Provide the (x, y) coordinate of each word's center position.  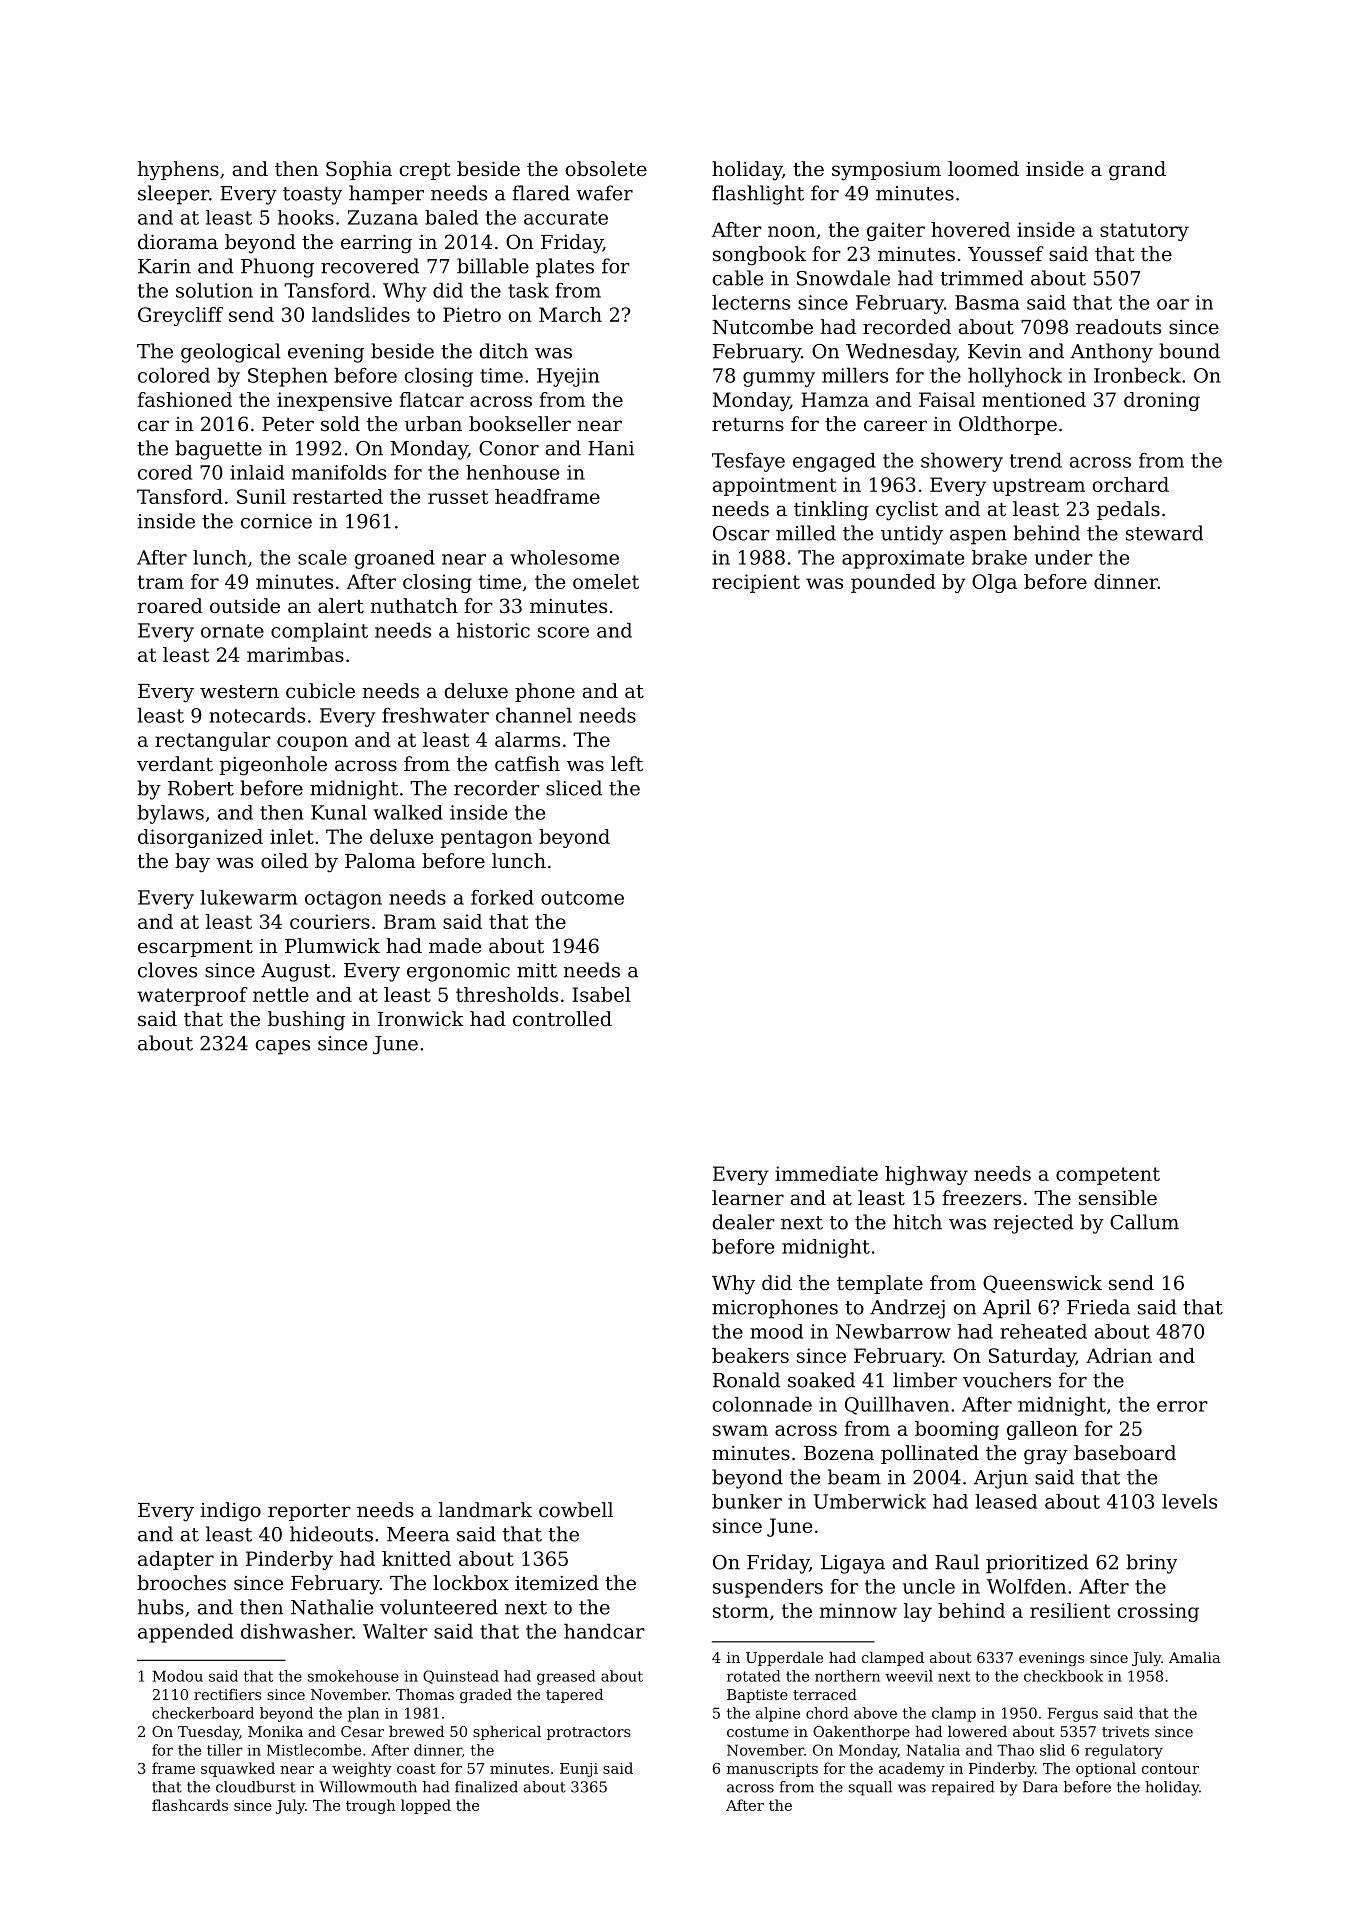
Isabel (601, 994)
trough (371, 1806)
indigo (230, 1512)
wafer (604, 193)
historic (493, 630)
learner (748, 1198)
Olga (994, 583)
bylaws (170, 814)
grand (1137, 171)
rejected (1034, 1224)
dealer (743, 1222)
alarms (527, 739)
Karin (164, 266)
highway (926, 1175)
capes (282, 1047)
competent (1108, 1176)
